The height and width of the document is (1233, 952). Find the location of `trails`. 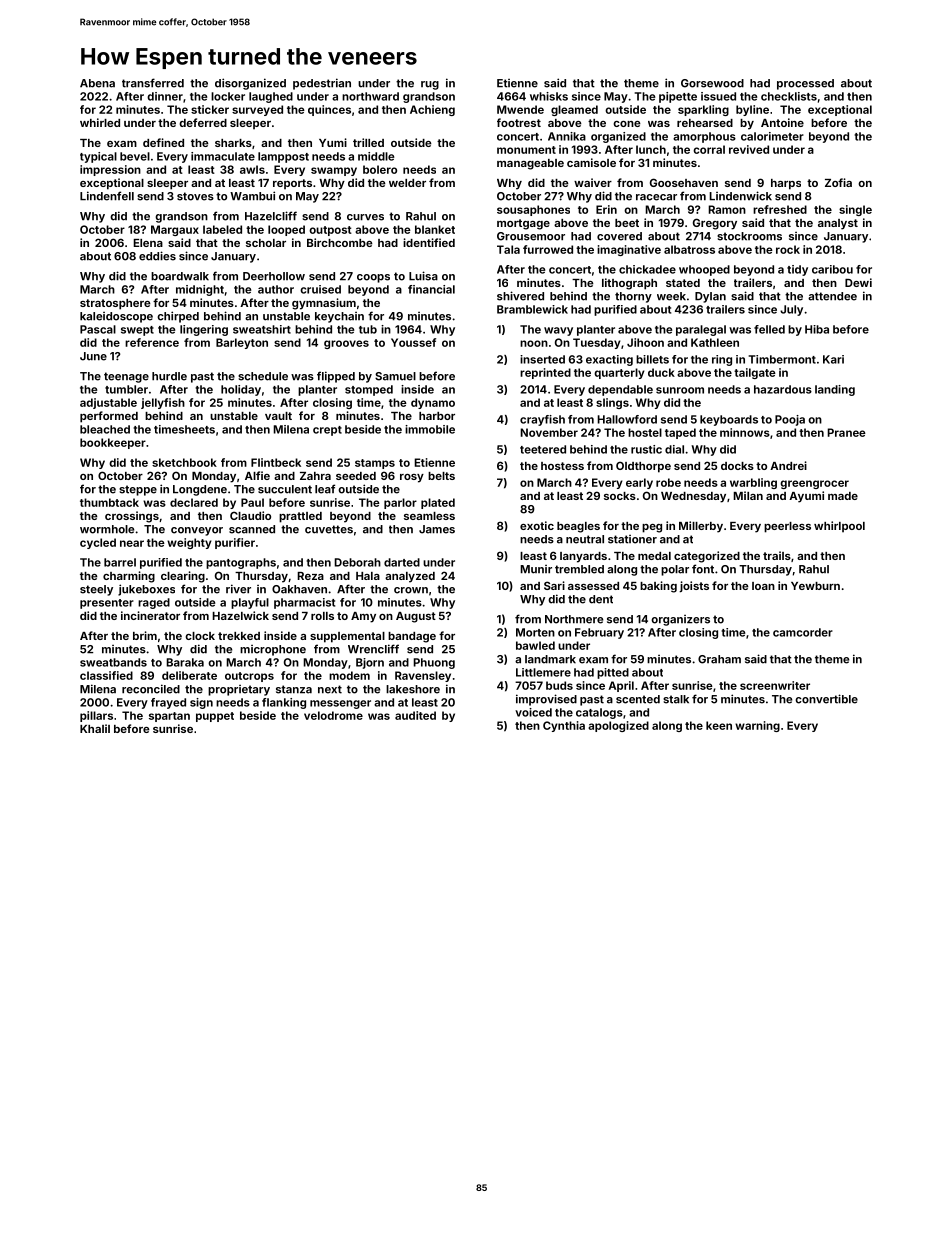

trails is located at coordinates (777, 555).
